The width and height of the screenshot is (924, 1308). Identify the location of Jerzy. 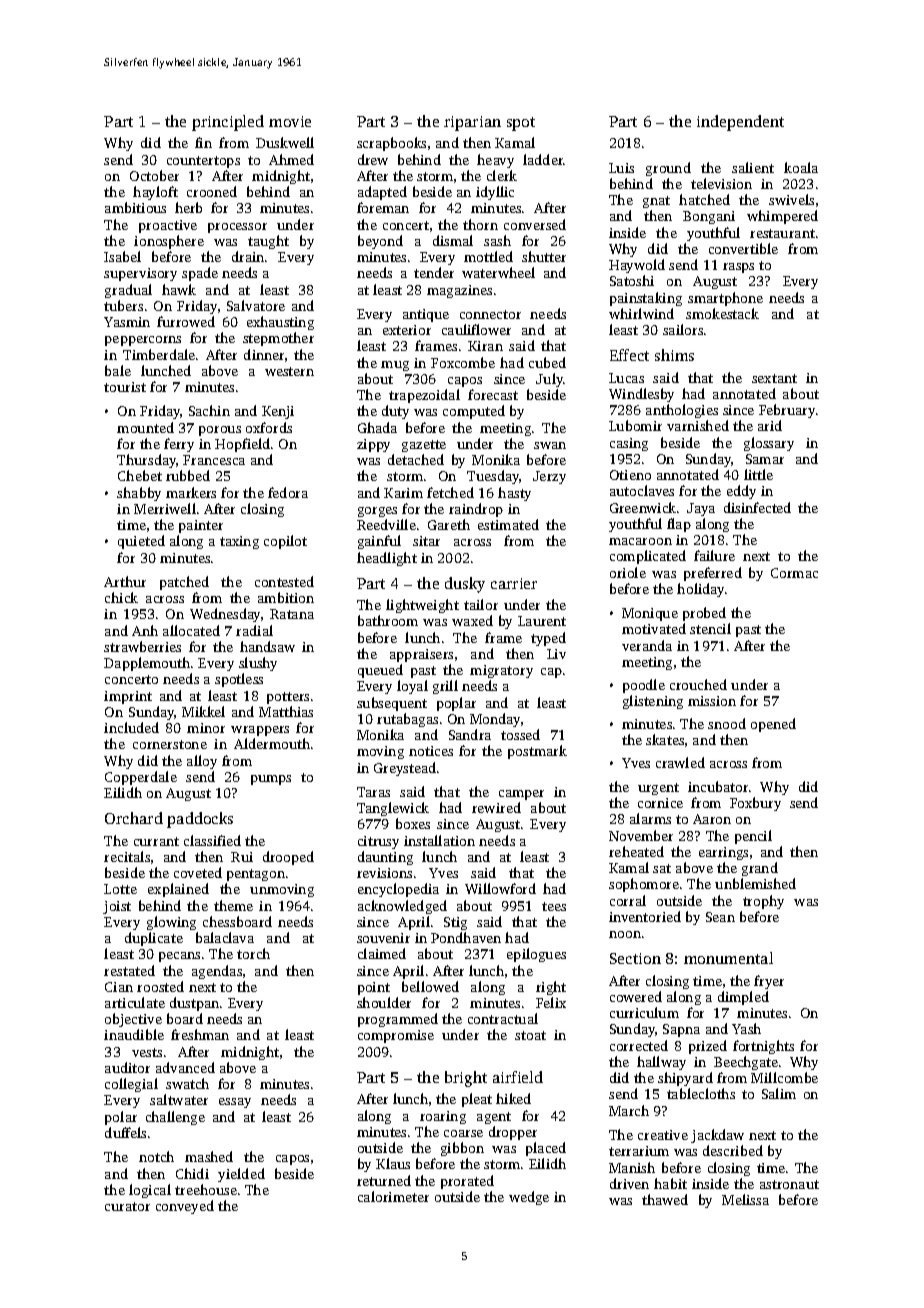
(549, 477).
